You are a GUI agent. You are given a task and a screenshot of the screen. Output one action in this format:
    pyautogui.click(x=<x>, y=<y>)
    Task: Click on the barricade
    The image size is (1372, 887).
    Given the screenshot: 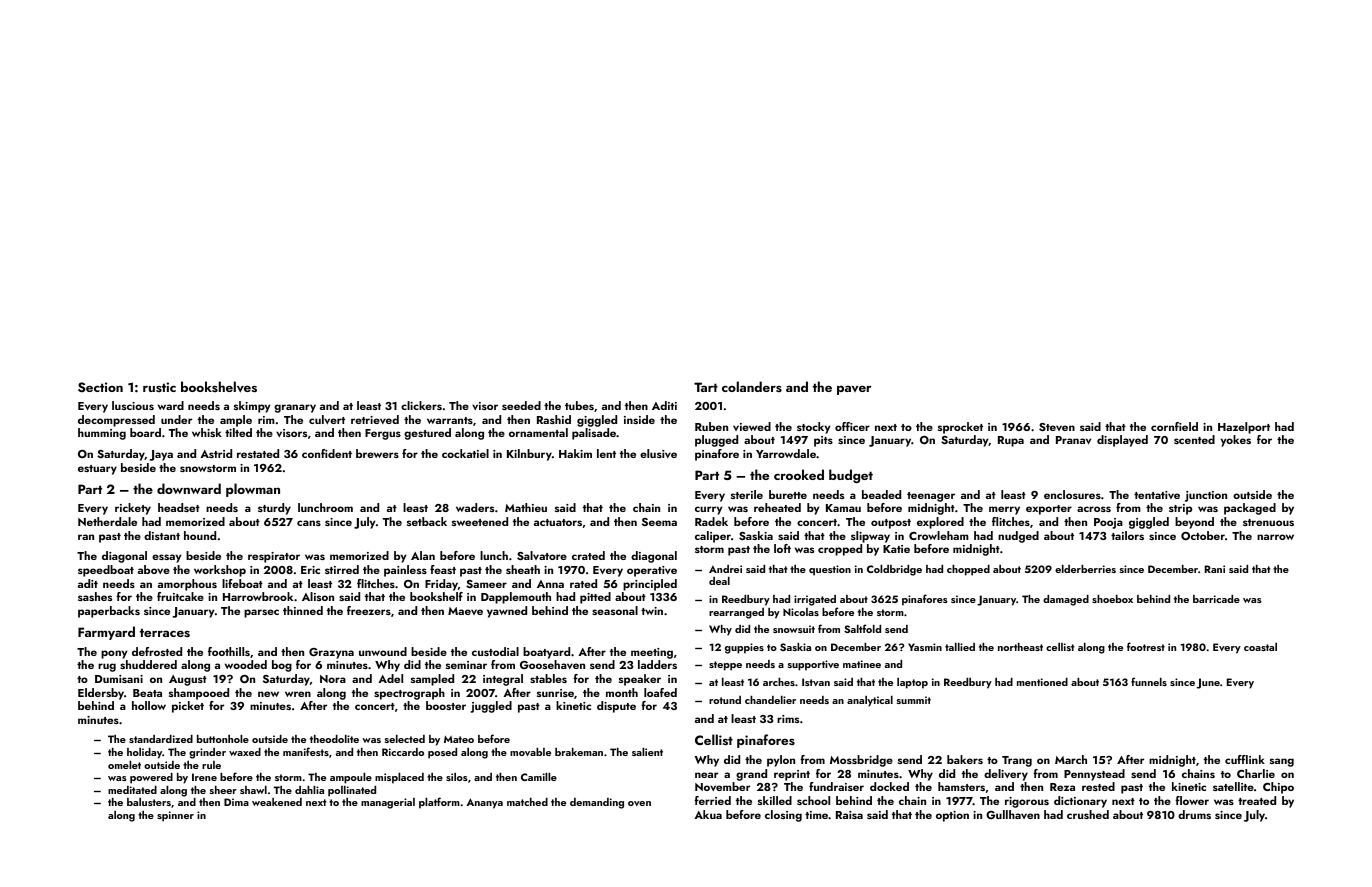 What is the action you would take?
    pyautogui.click(x=1216, y=599)
